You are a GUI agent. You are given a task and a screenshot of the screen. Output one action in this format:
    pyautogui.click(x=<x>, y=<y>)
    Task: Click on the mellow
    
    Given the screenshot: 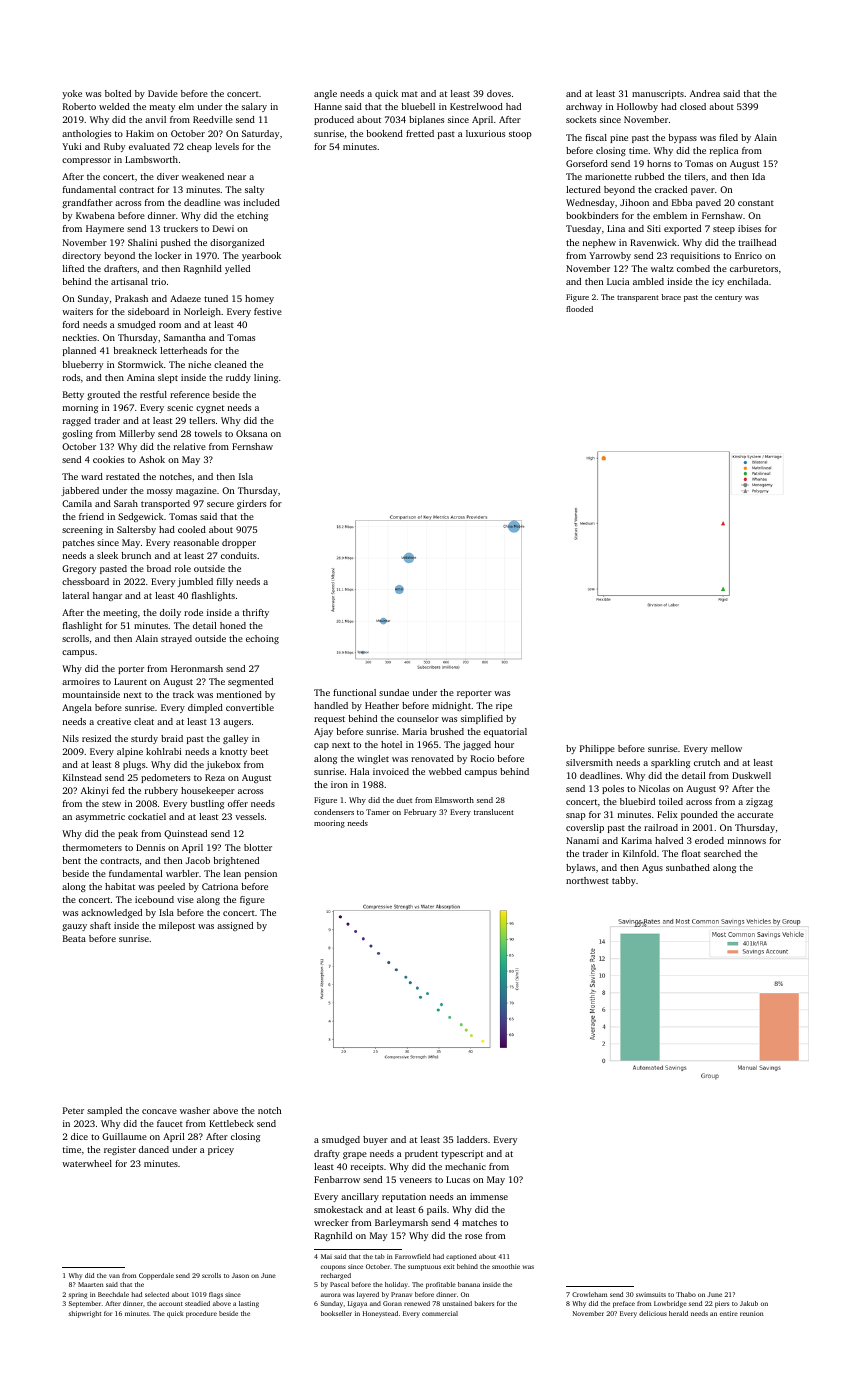 What is the action you would take?
    pyautogui.click(x=726, y=748)
